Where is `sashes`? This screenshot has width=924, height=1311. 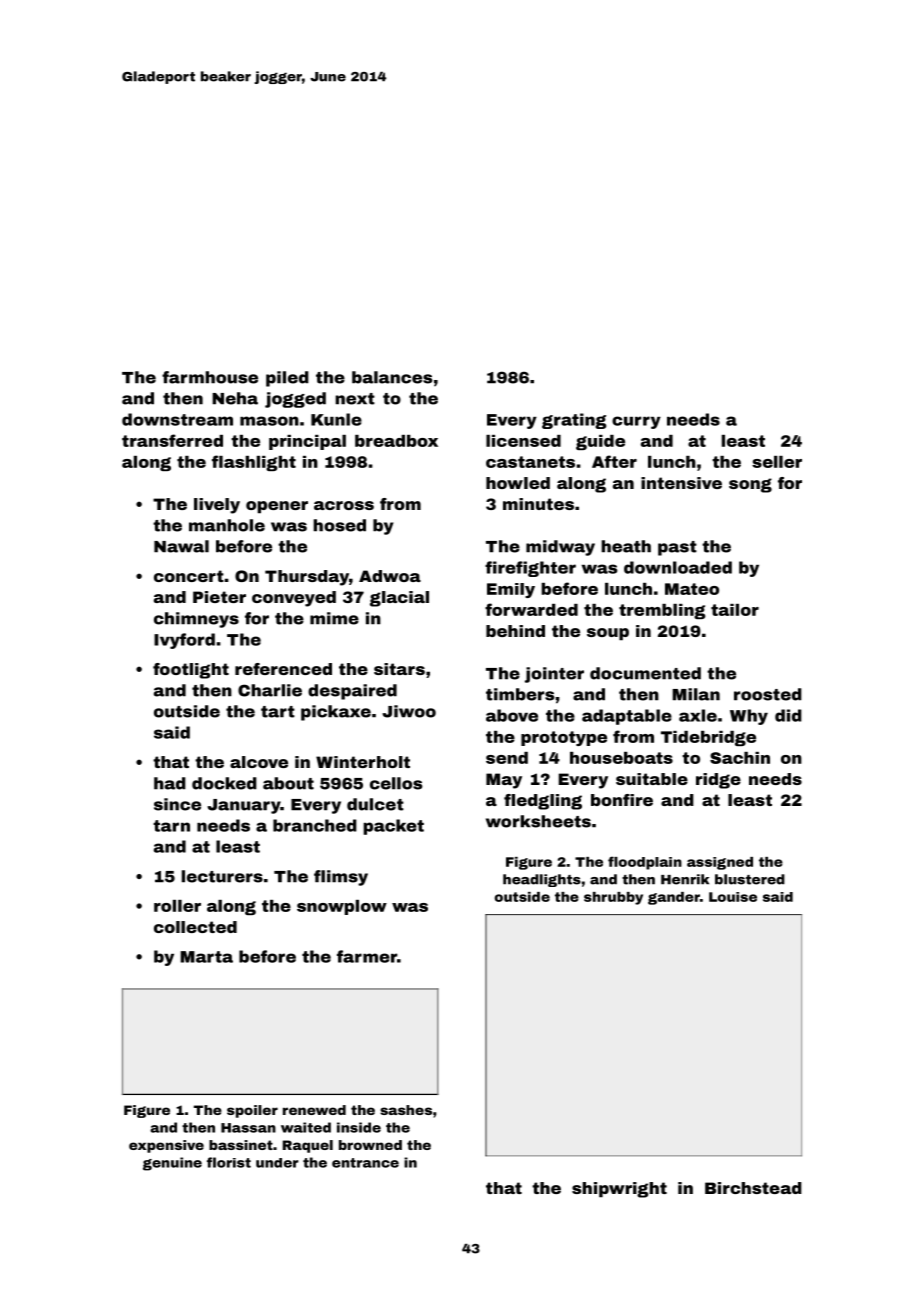 sashes is located at coordinates (406, 1110).
